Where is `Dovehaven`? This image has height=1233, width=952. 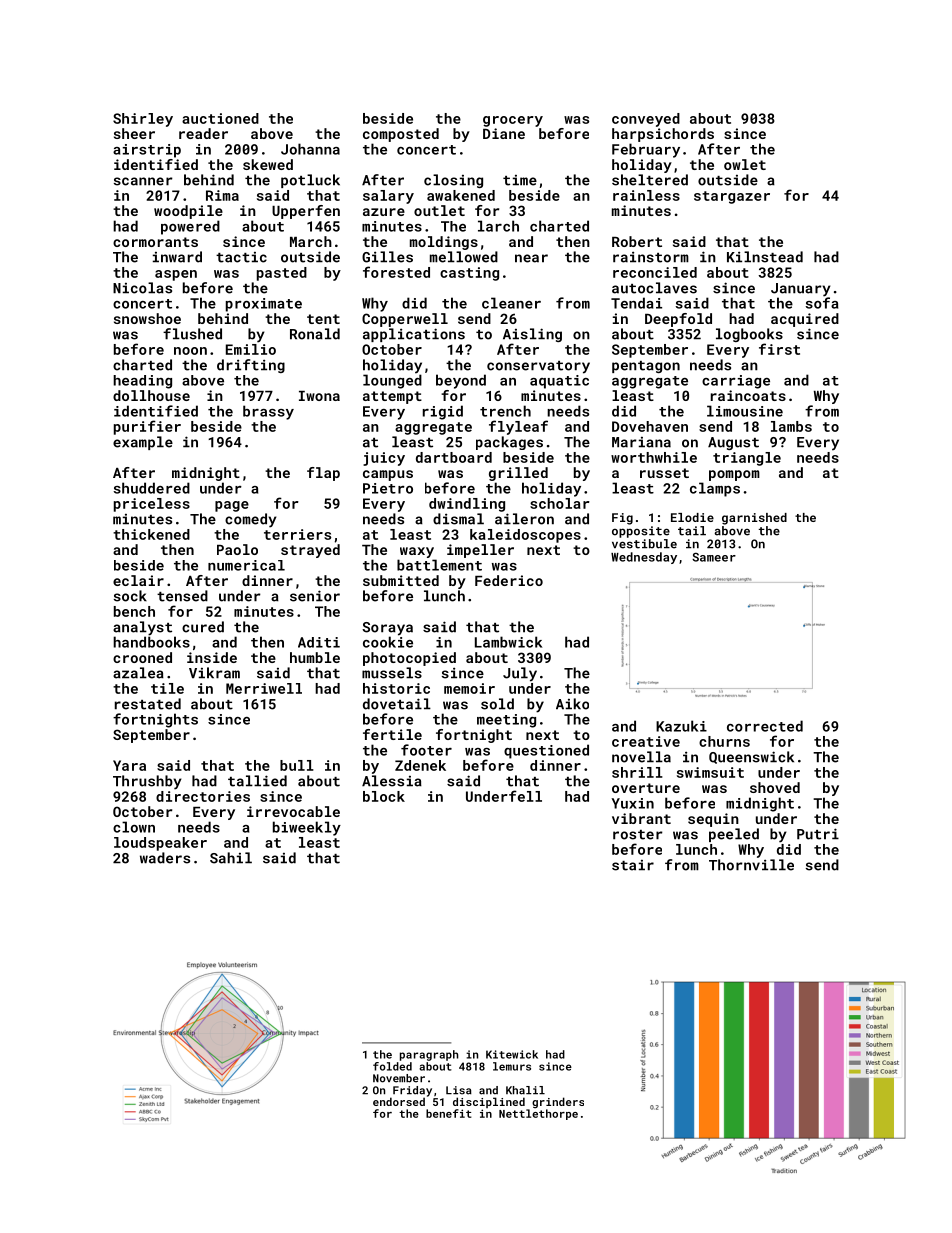 Dovehaven is located at coordinates (650, 426).
